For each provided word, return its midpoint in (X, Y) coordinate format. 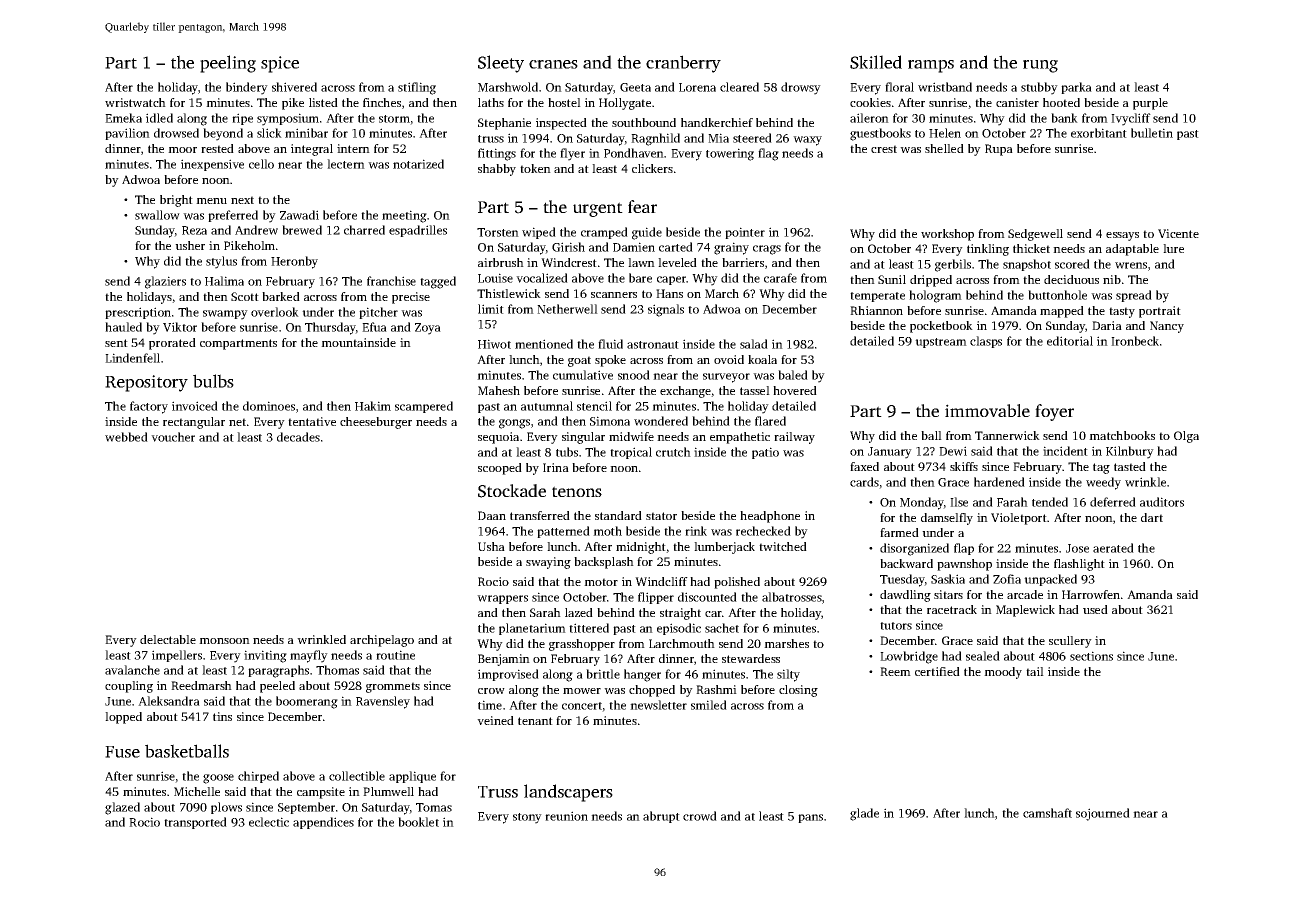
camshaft (1047, 813)
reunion (566, 816)
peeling (228, 64)
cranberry (683, 64)
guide (647, 233)
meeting (404, 216)
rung (1040, 66)
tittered (589, 628)
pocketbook (941, 327)
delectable (168, 639)
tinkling (988, 250)
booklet (418, 822)
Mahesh (499, 390)
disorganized (914, 549)
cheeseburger (376, 423)
